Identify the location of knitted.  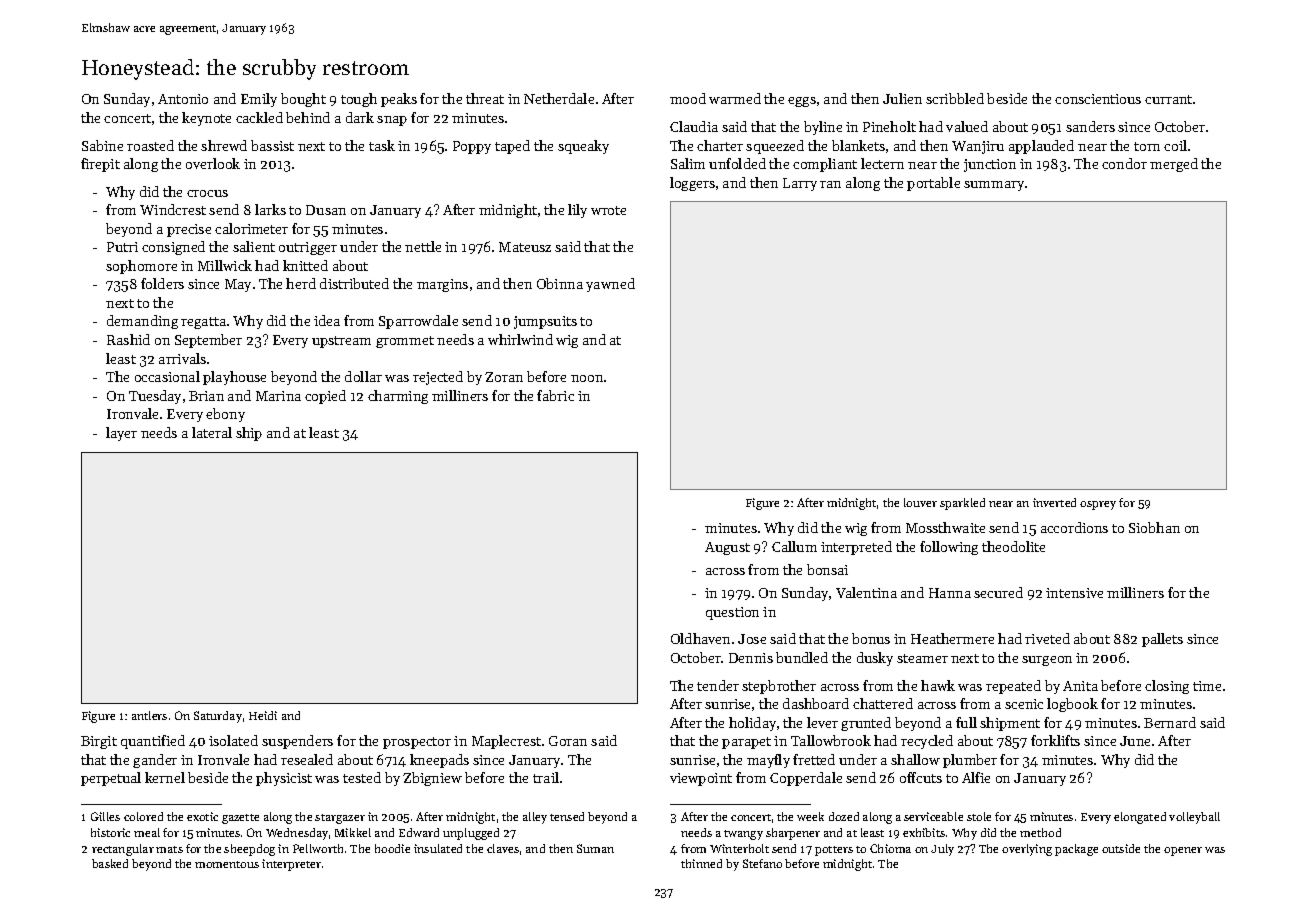
(305, 265).
